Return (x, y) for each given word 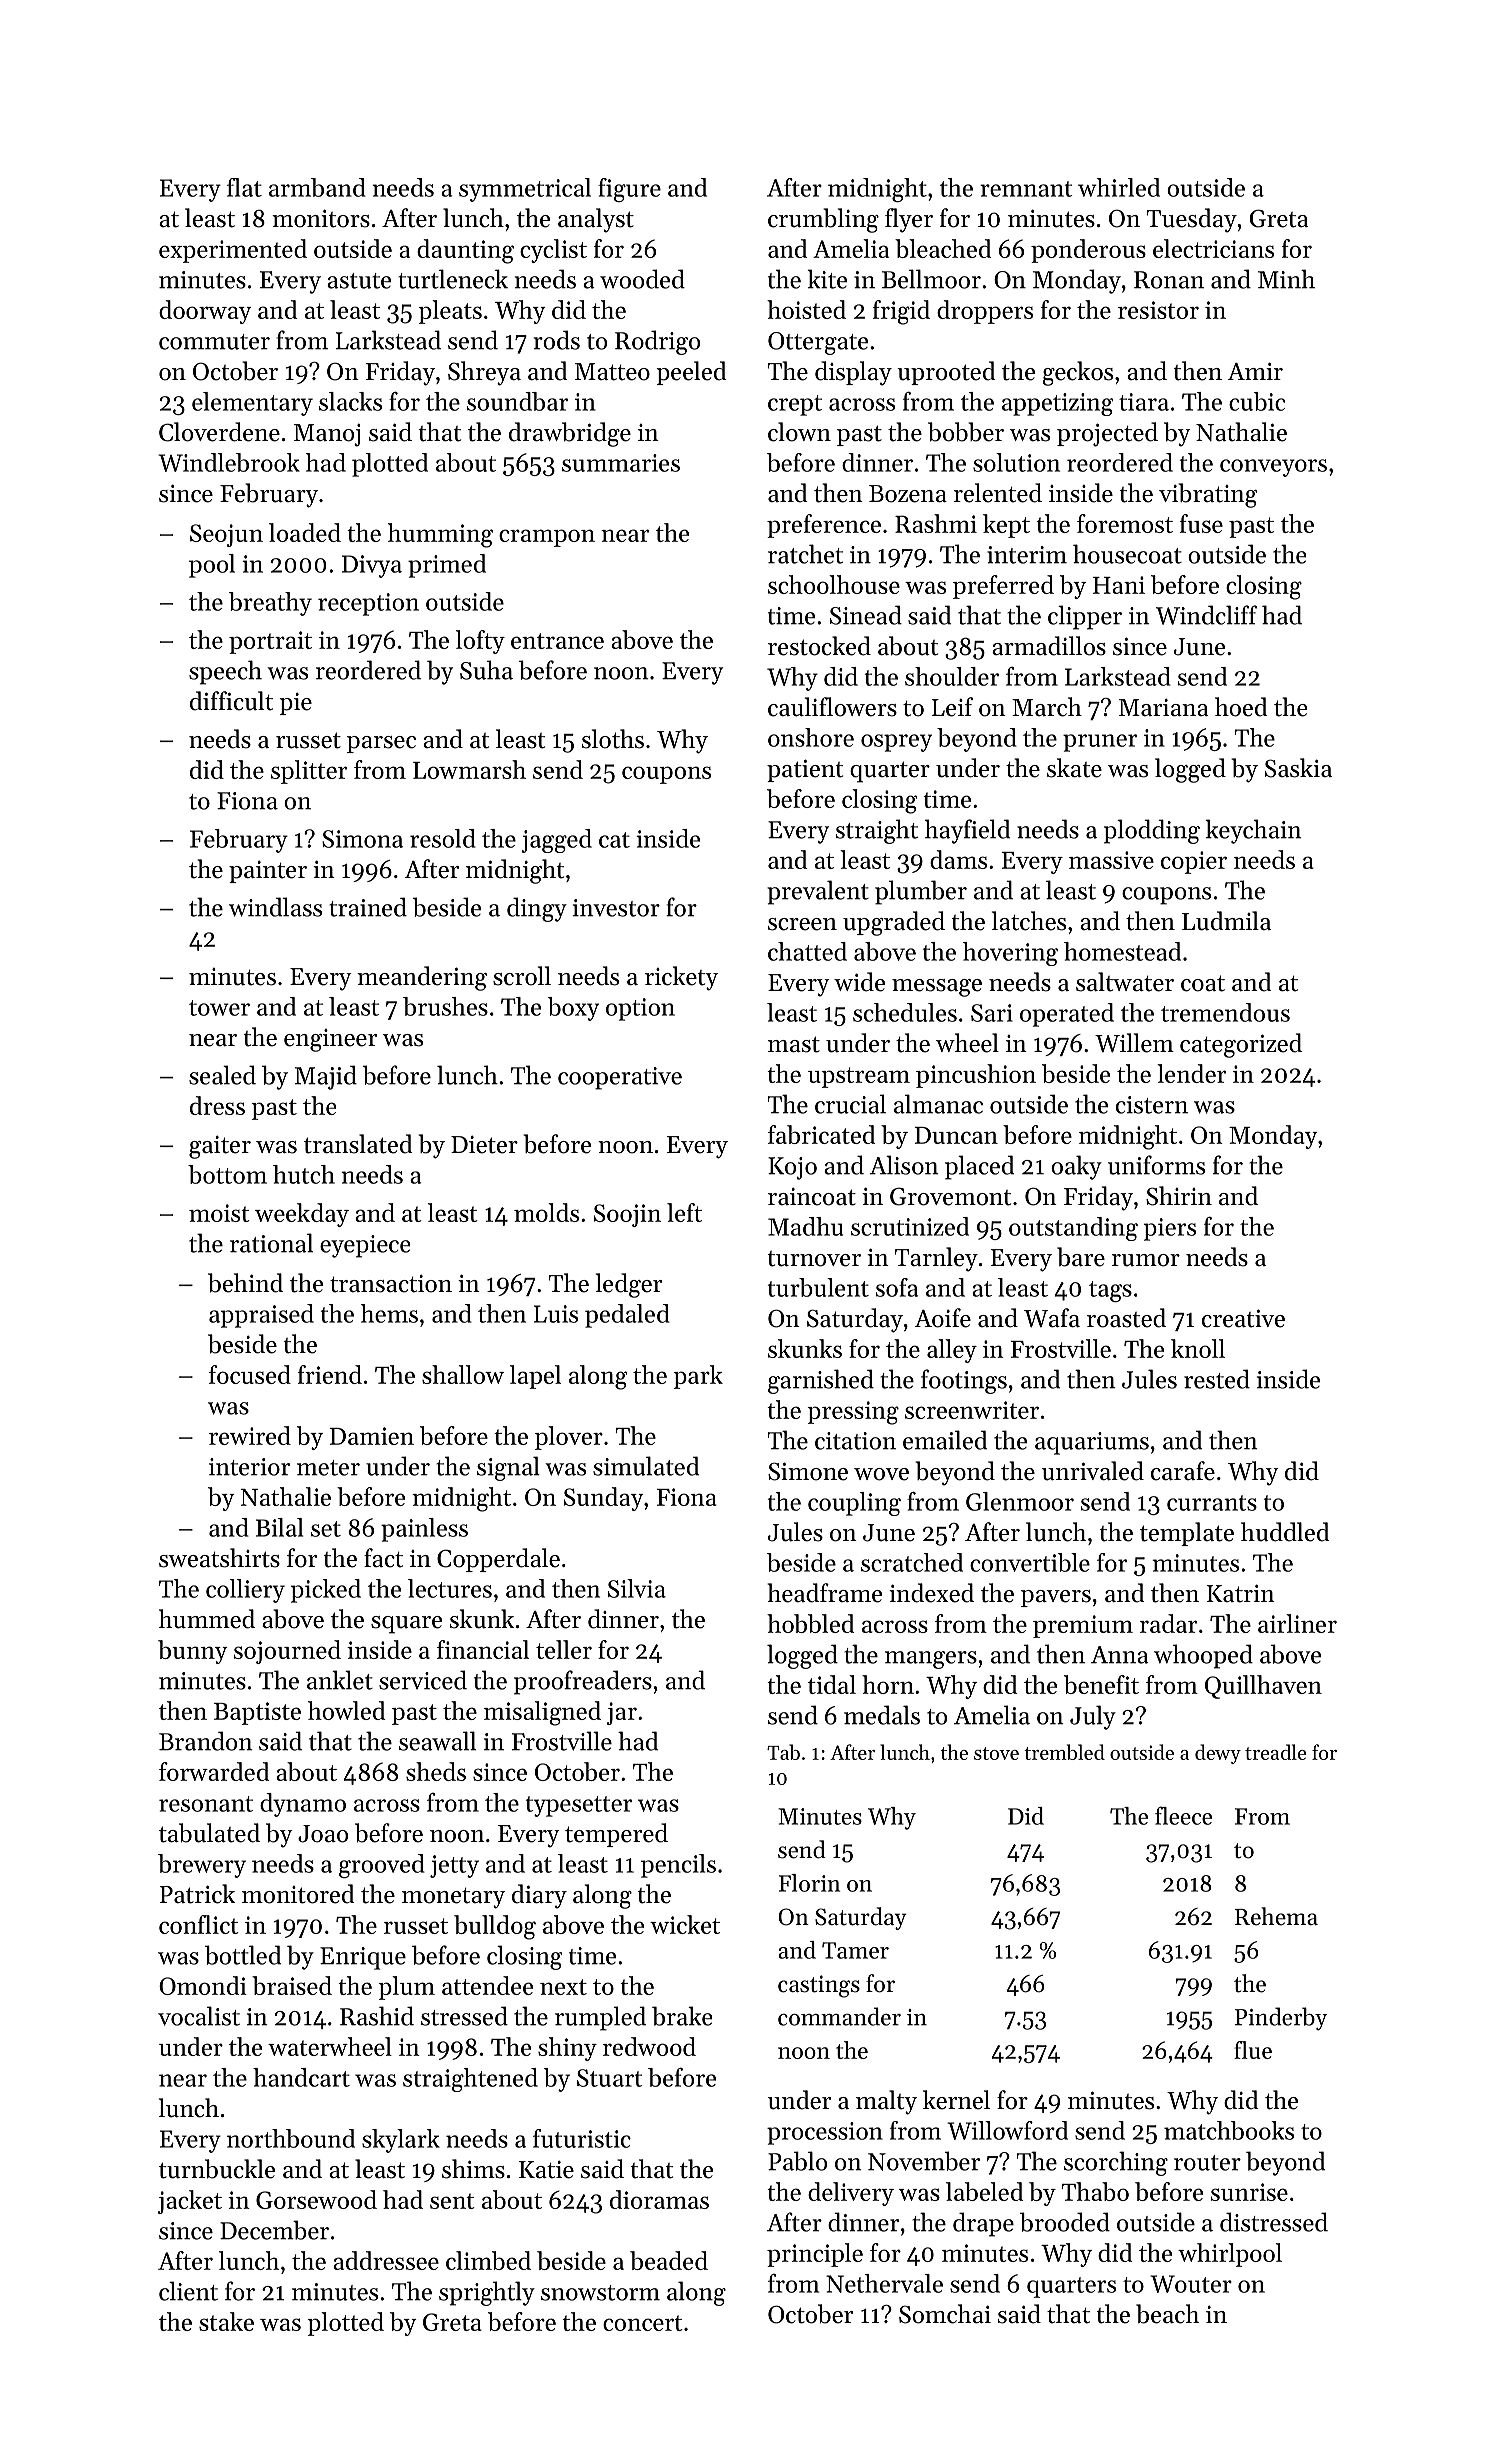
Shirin (1179, 1196)
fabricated (821, 1134)
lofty (480, 642)
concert (643, 2323)
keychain (1253, 831)
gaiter (220, 1147)
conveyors (1273, 468)
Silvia (637, 1588)
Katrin (1241, 1593)
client (188, 2291)
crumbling (823, 220)
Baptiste (257, 1713)
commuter (214, 342)
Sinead (866, 615)
